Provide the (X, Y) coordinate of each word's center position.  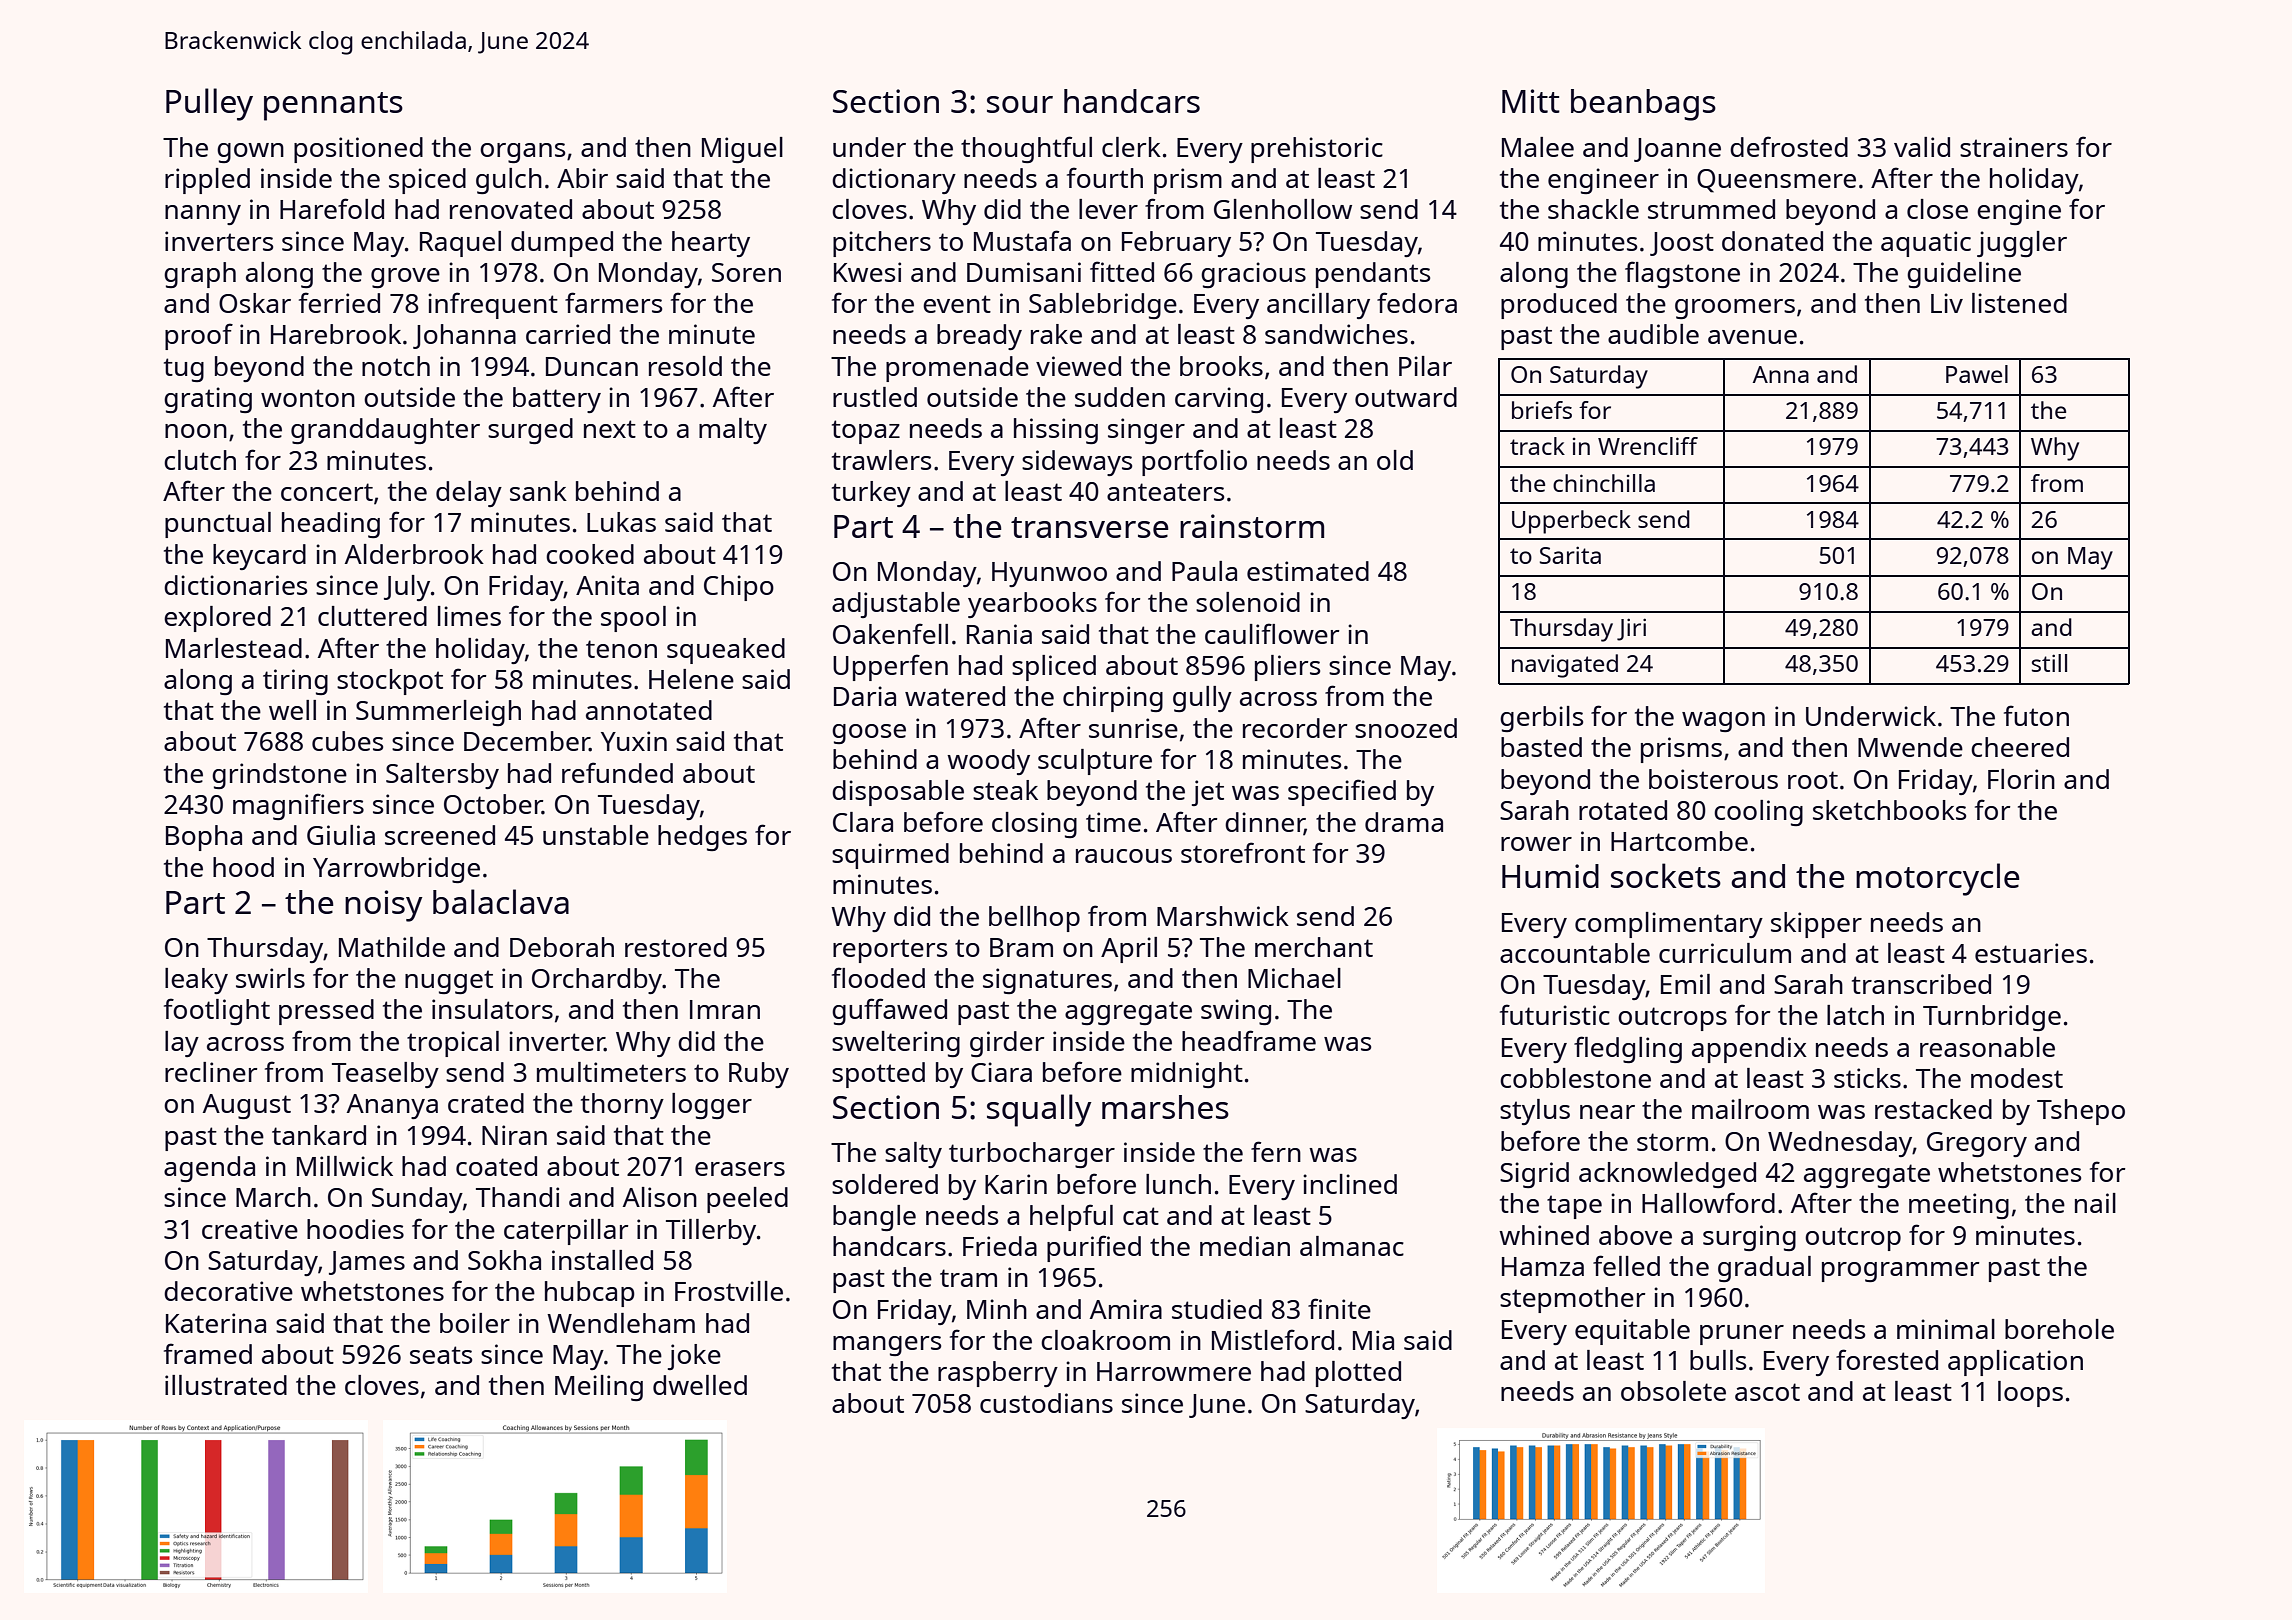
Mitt (1531, 101)
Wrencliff (1648, 446)
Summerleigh (438, 713)
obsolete (1673, 1391)
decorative (228, 1291)
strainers (2014, 147)
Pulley (209, 104)
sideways (1077, 463)
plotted (1358, 1374)
